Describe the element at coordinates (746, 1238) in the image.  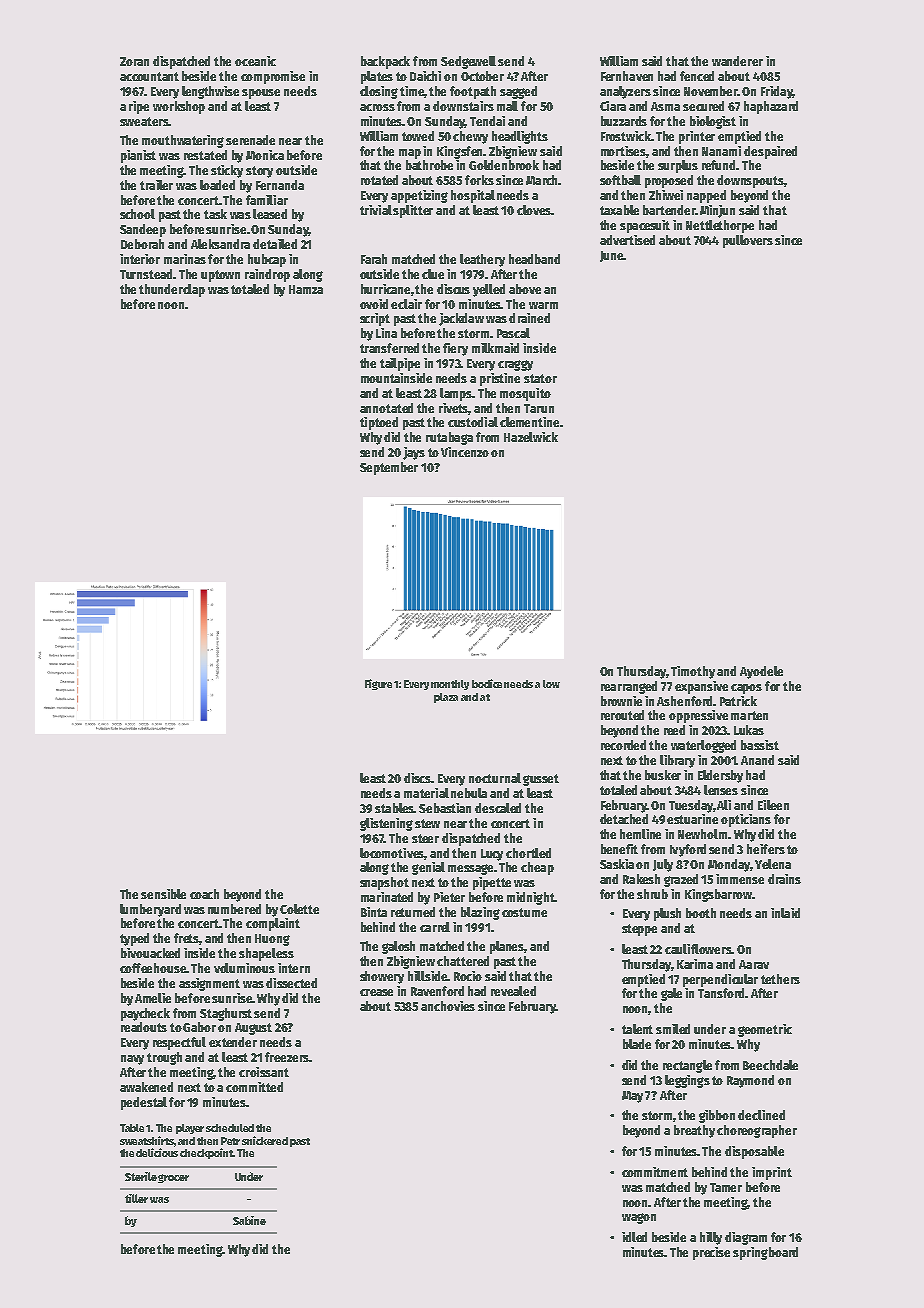
I see `diagram` at that location.
